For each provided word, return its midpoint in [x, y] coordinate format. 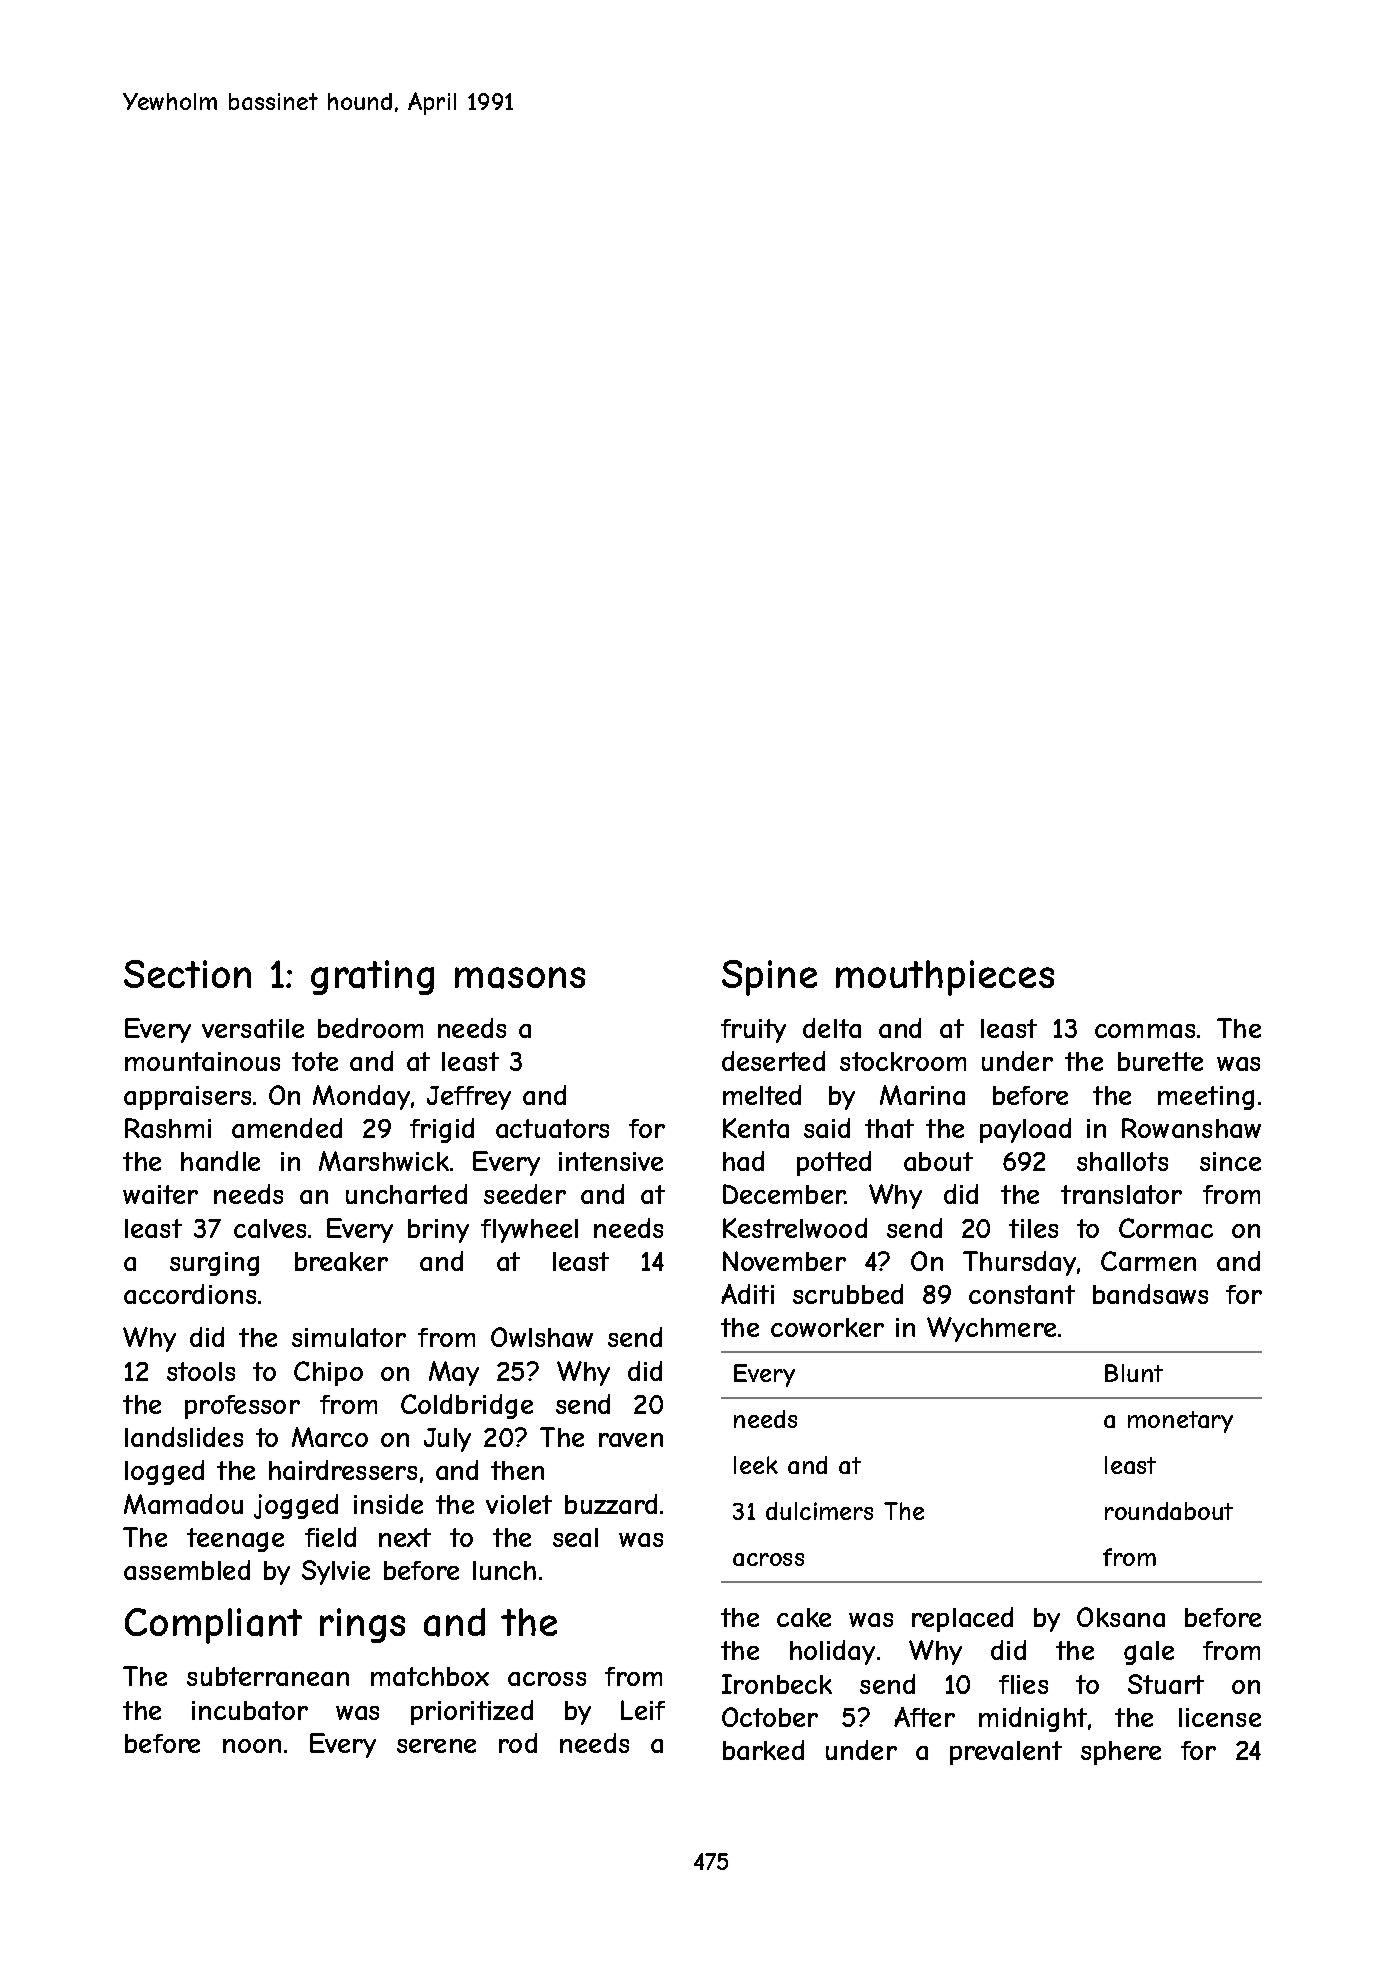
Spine [769, 978]
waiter [160, 1194]
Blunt [1134, 1373]
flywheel [529, 1231]
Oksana [1121, 1617]
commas [1145, 1031]
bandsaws [1150, 1294]
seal [575, 1537]
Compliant [213, 1626]
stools [201, 1371]
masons [520, 978]
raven [631, 1440]
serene [436, 1746]
